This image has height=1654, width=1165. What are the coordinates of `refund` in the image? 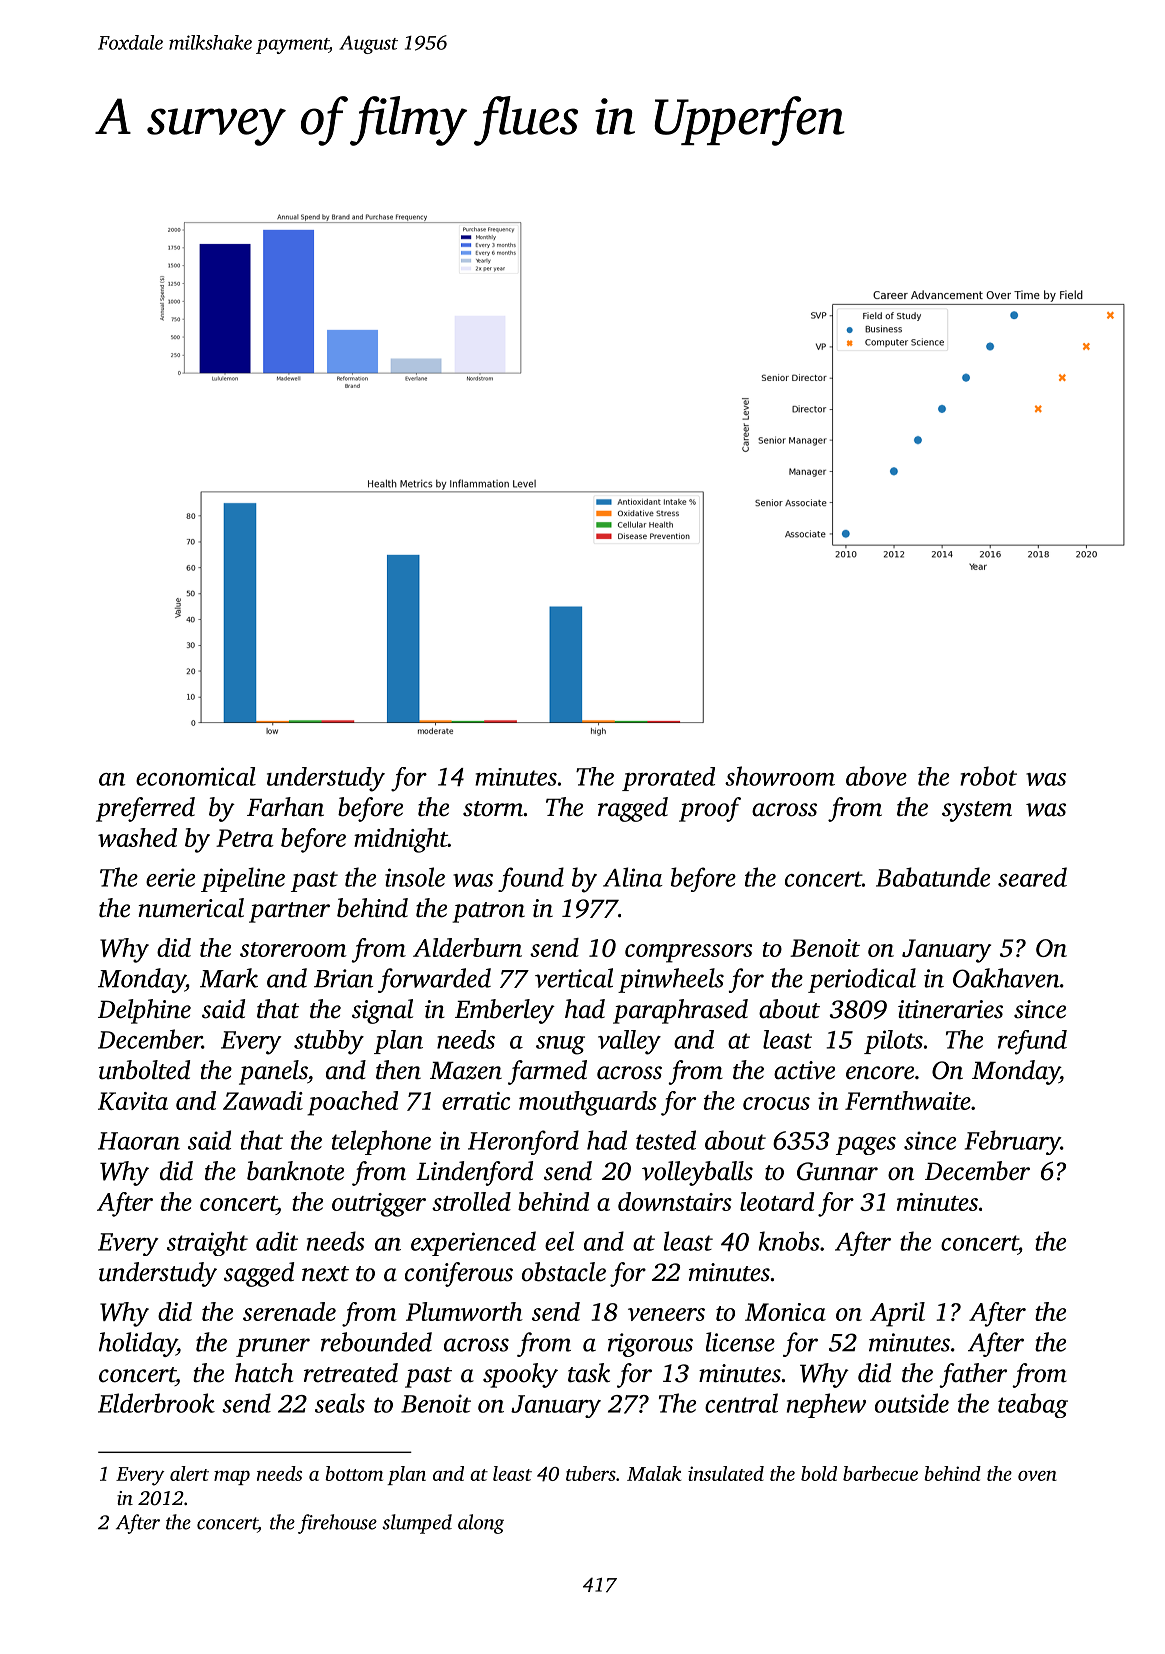 It's located at (1032, 1042).
